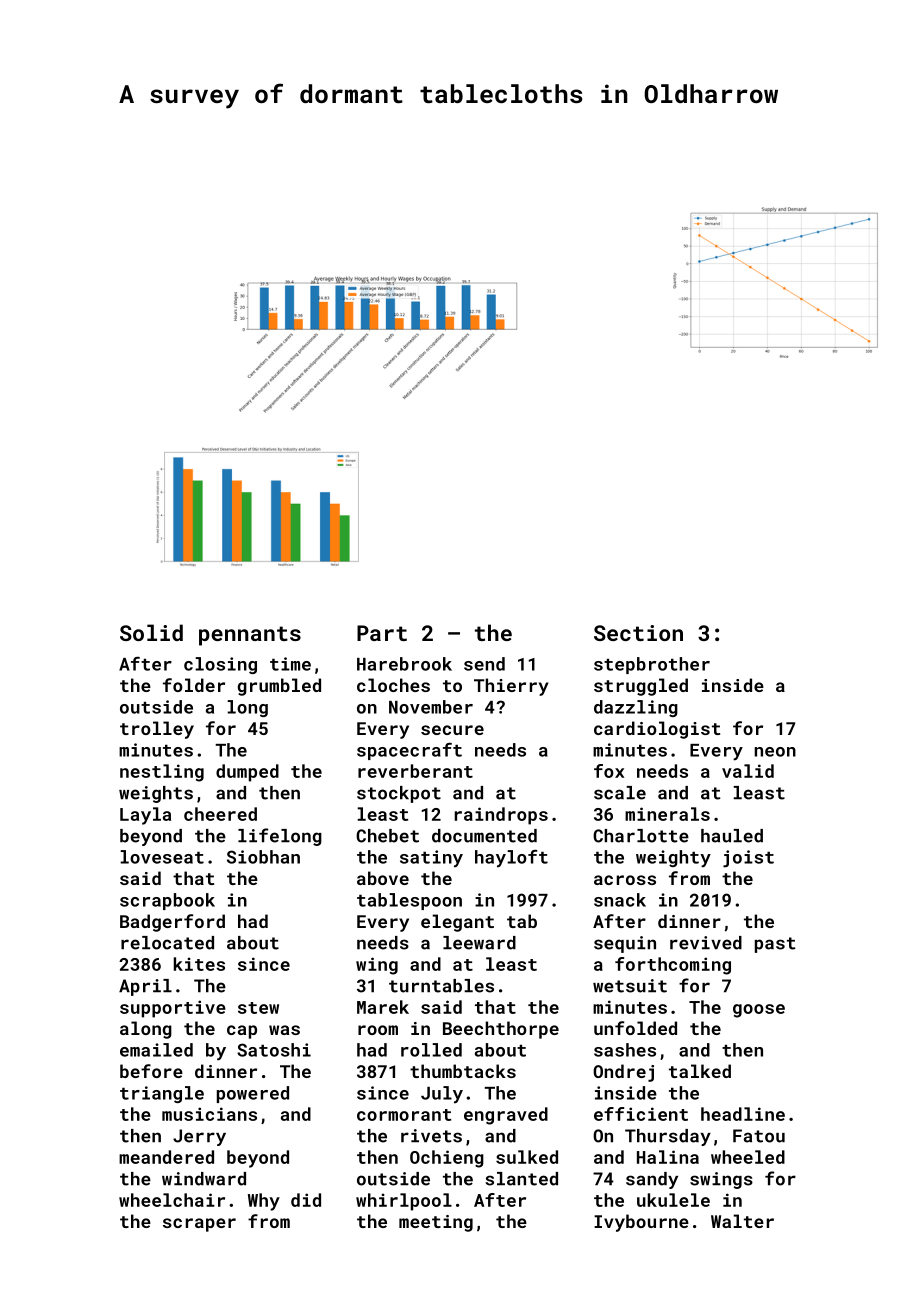  Describe the element at coordinates (501, 1030) in the page. I see `Beechthorpe` at that location.
